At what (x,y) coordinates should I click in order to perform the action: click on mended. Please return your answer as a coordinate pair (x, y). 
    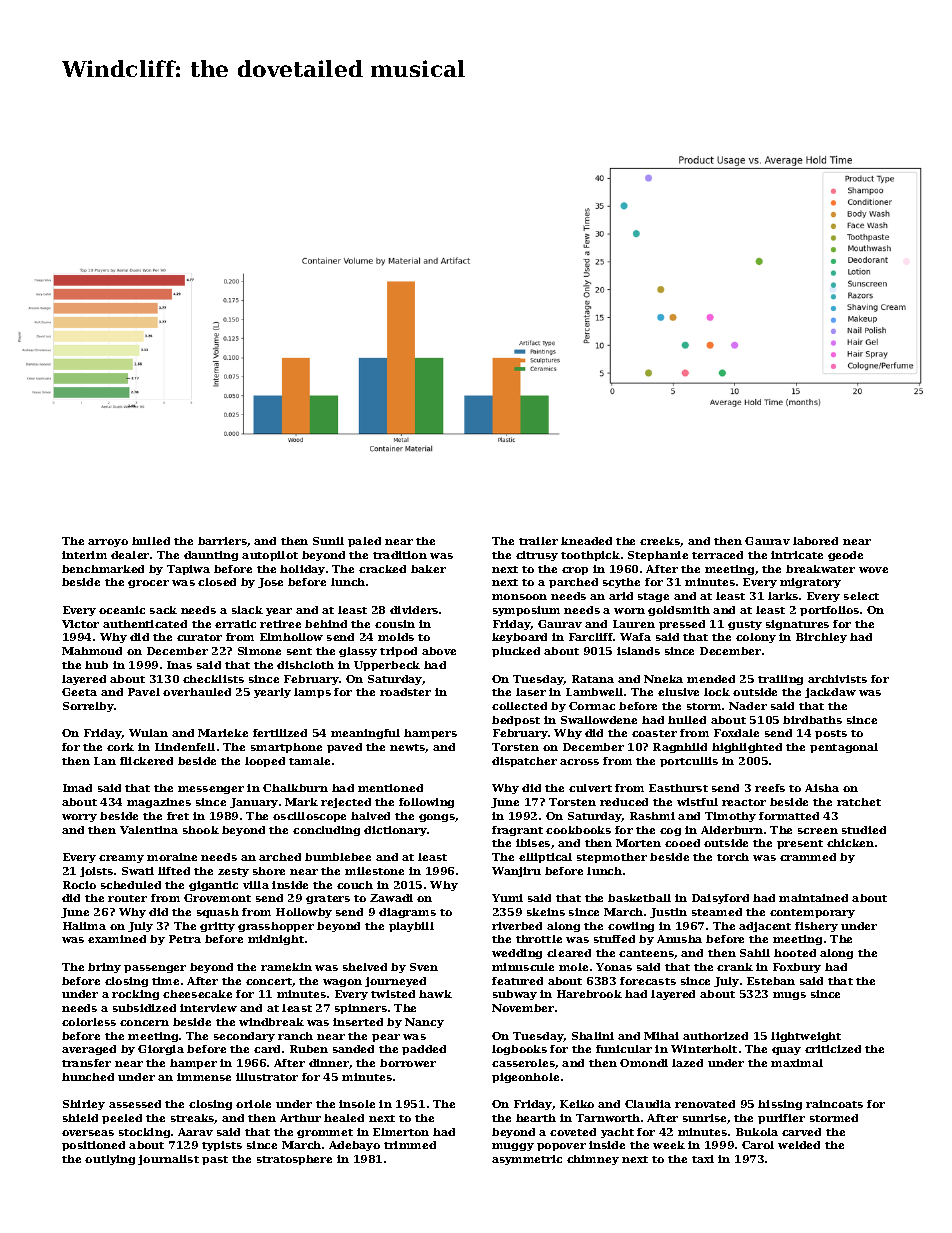
    Looking at the image, I should click on (711, 679).
